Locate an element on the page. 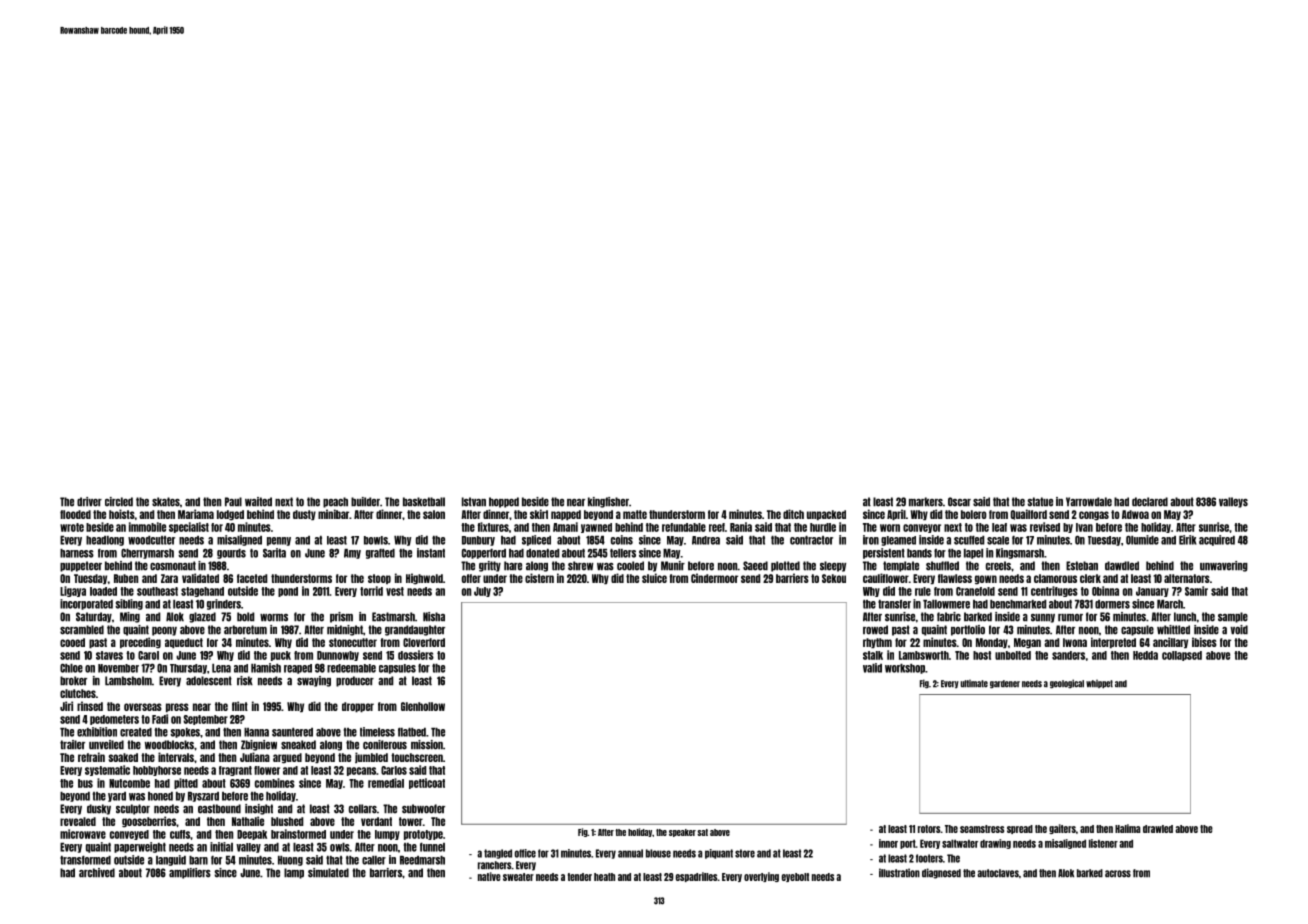 The height and width of the image is (924, 1308). cuffs is located at coordinates (180, 834).
